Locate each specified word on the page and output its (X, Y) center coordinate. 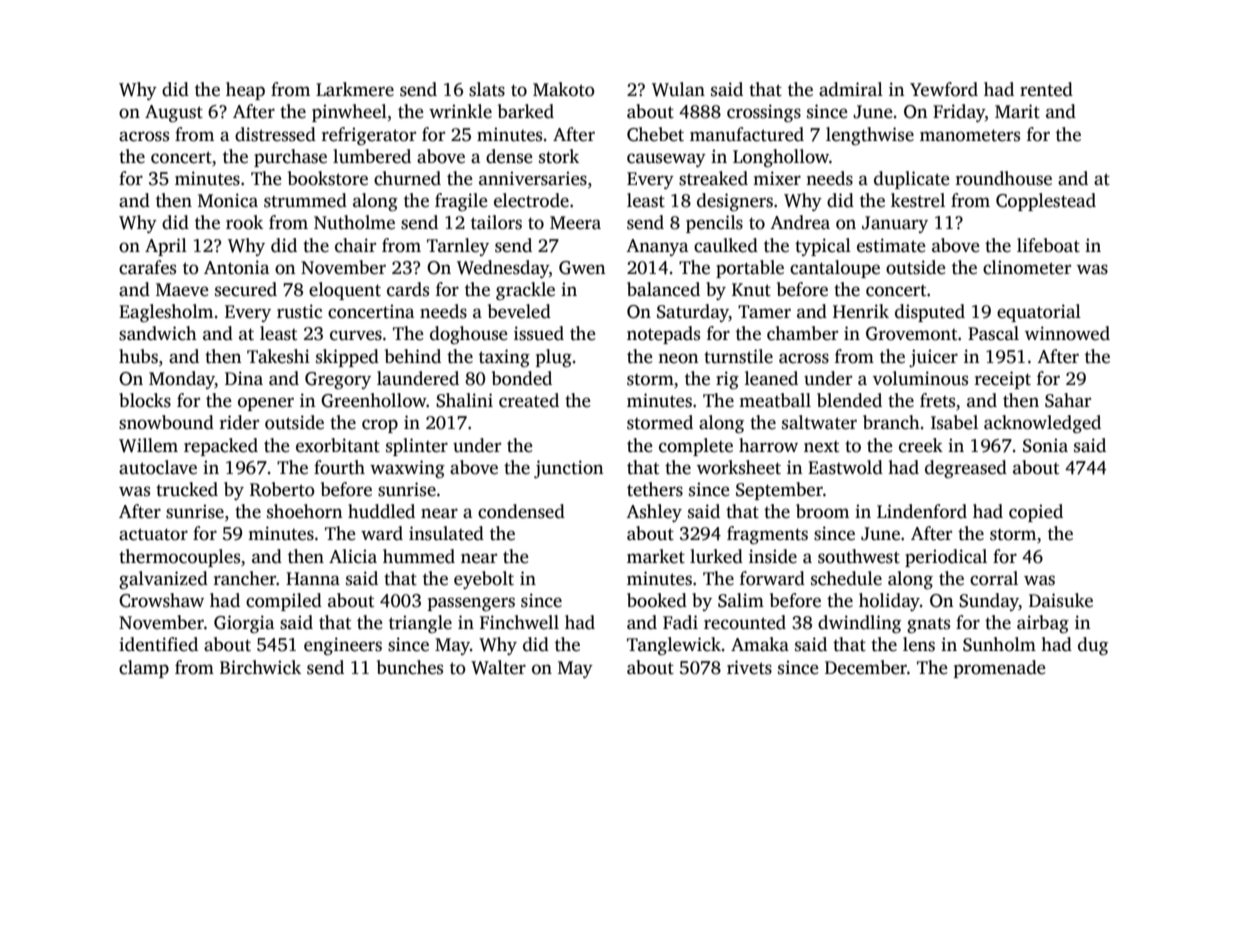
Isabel (954, 422)
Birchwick (260, 667)
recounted (745, 622)
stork (559, 156)
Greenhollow (374, 400)
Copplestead (1046, 202)
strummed (305, 200)
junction (569, 469)
